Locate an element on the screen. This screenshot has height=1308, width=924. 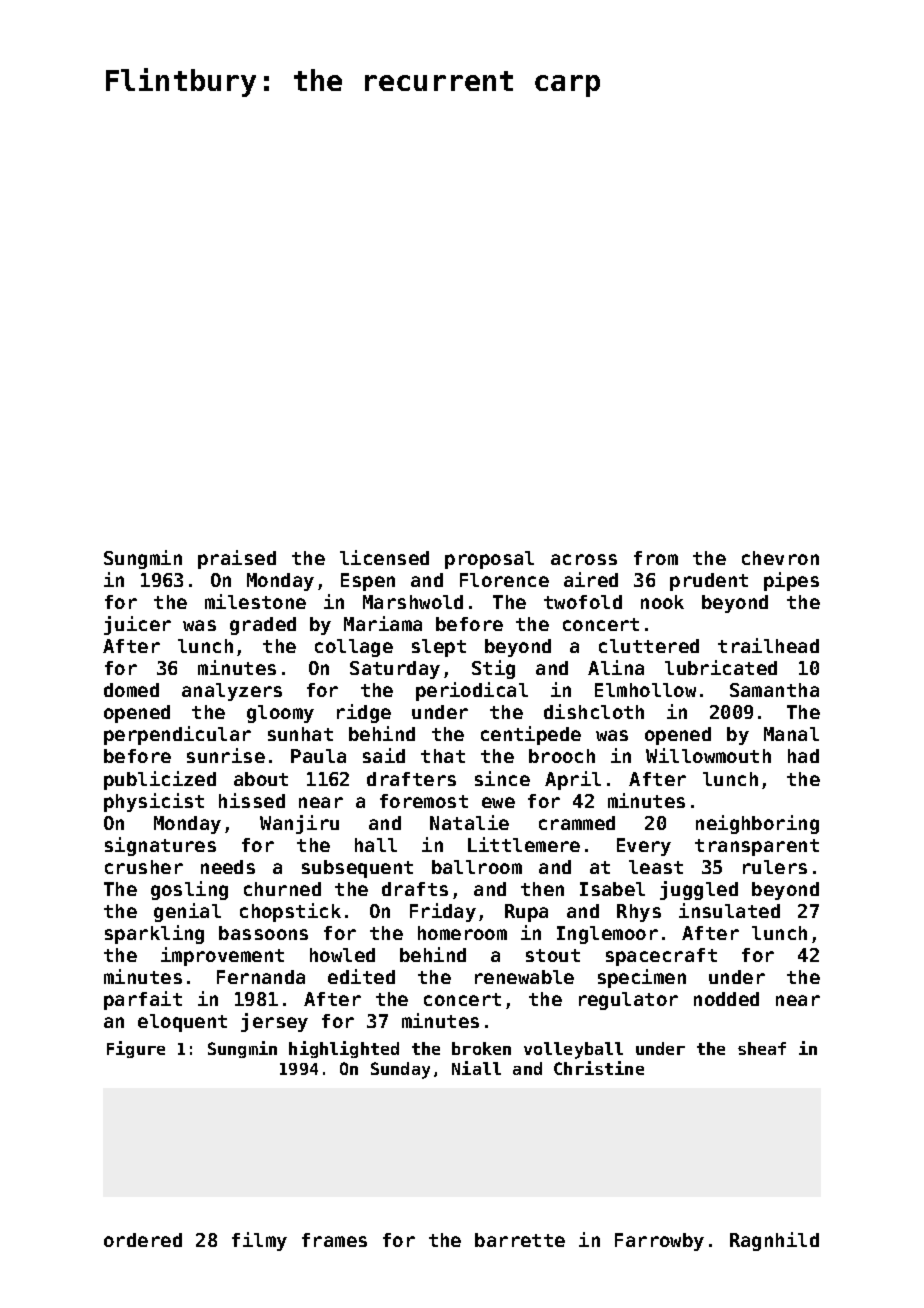
insulated is located at coordinates (729, 910).
